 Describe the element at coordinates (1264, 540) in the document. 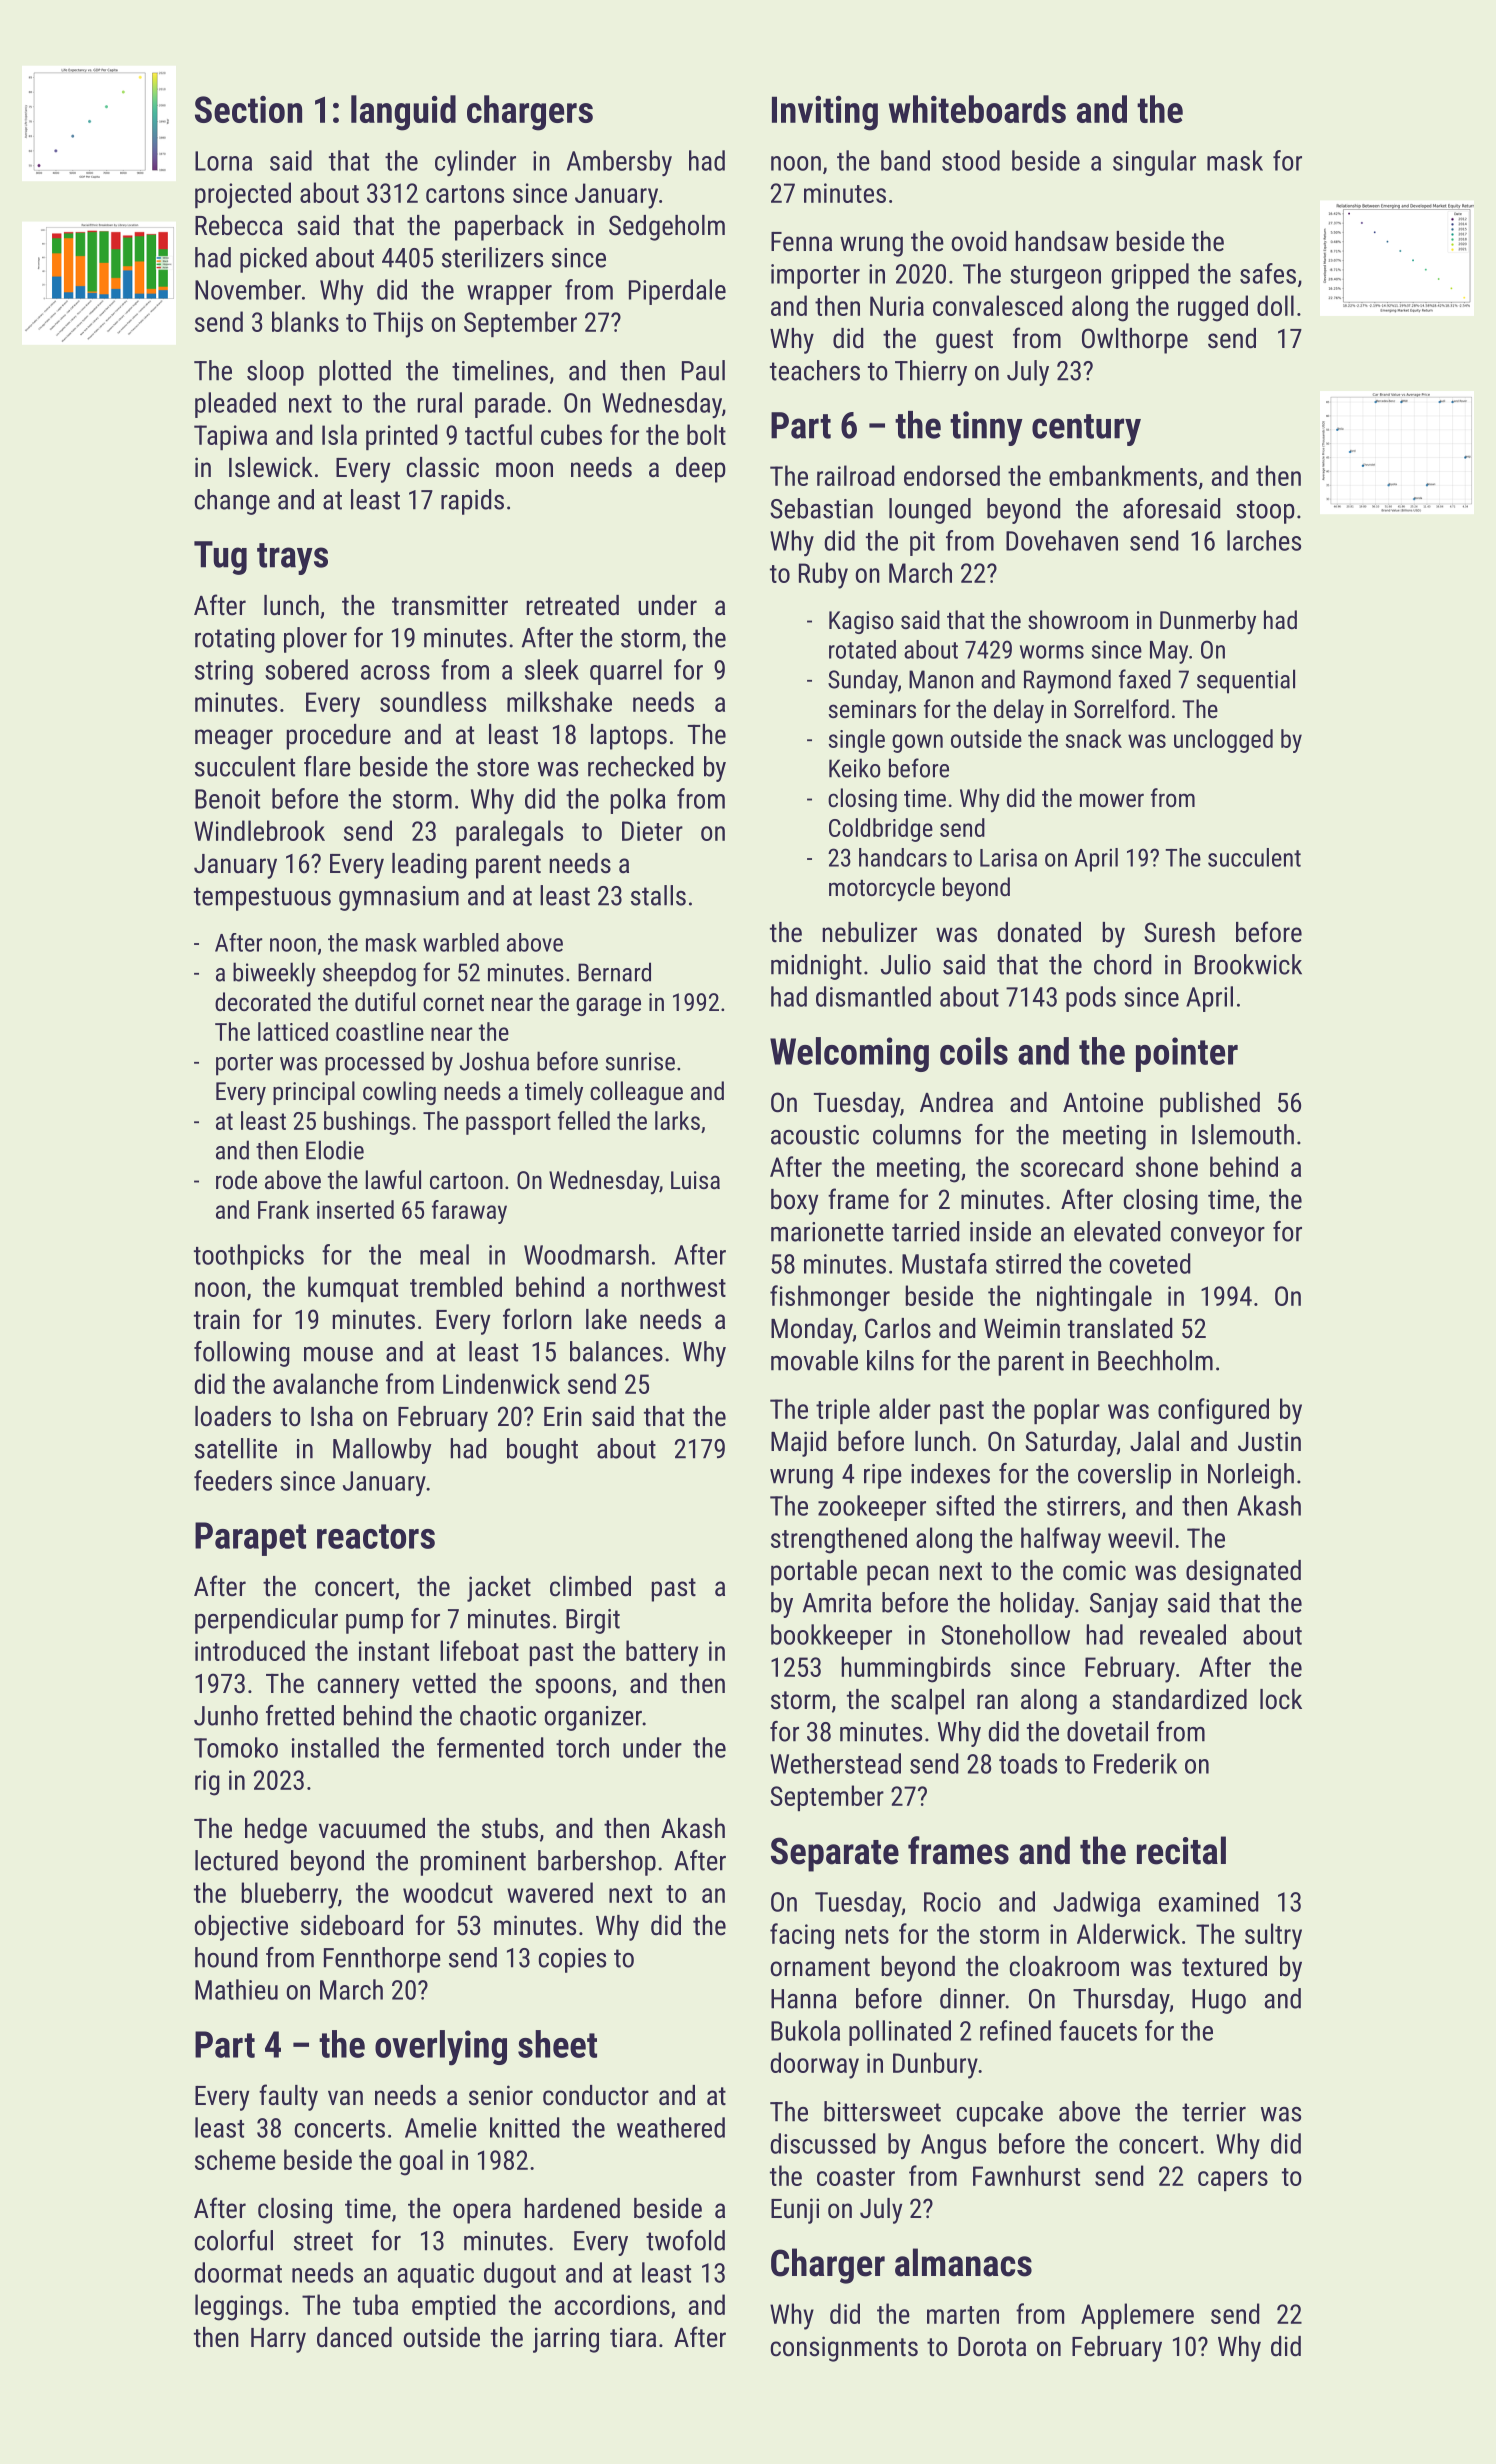

I see `larches` at that location.
